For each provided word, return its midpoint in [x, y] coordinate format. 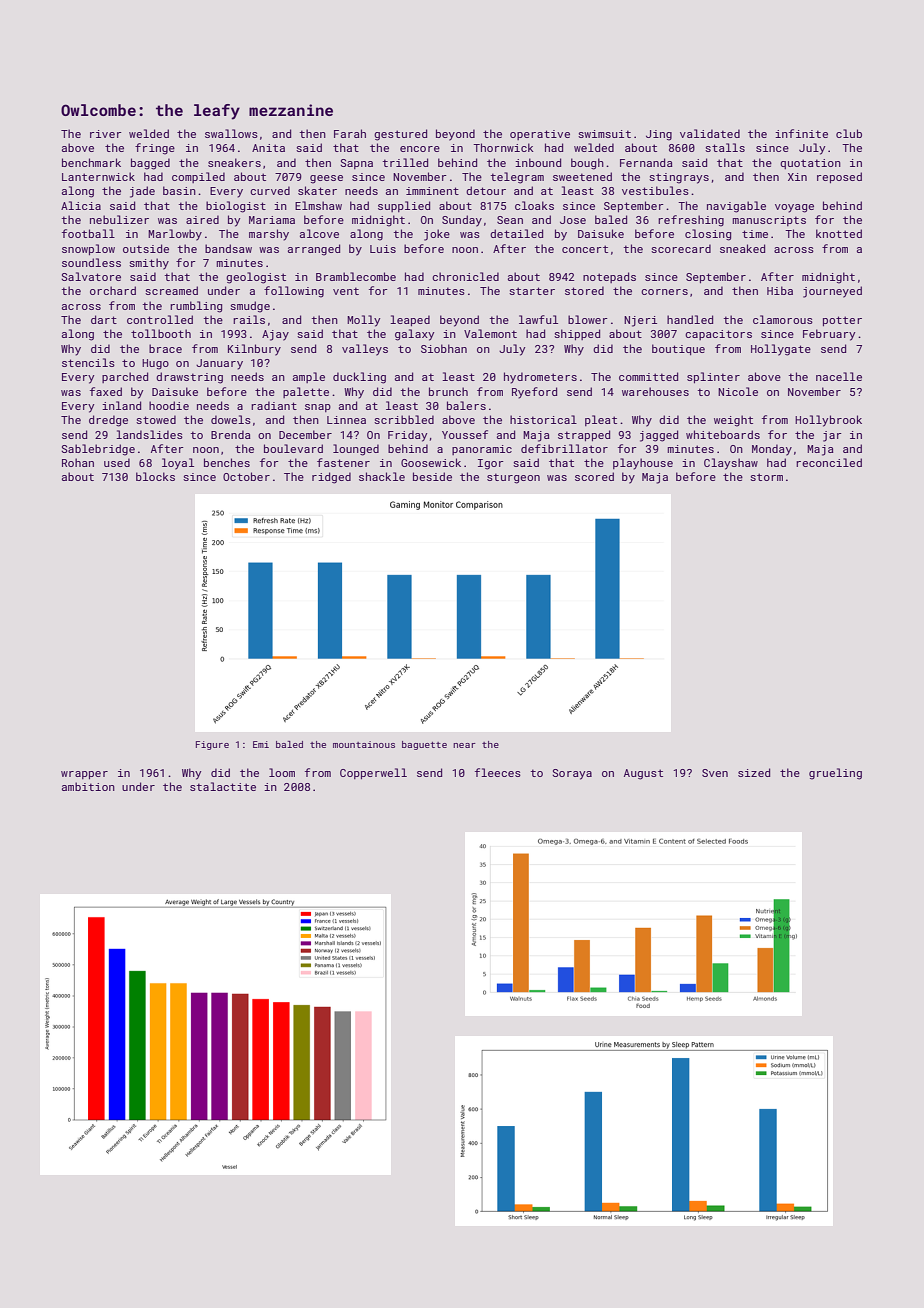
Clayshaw [731, 464]
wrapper [84, 775]
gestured [400, 135]
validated [710, 133]
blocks [155, 476]
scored [594, 476]
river [106, 134]
